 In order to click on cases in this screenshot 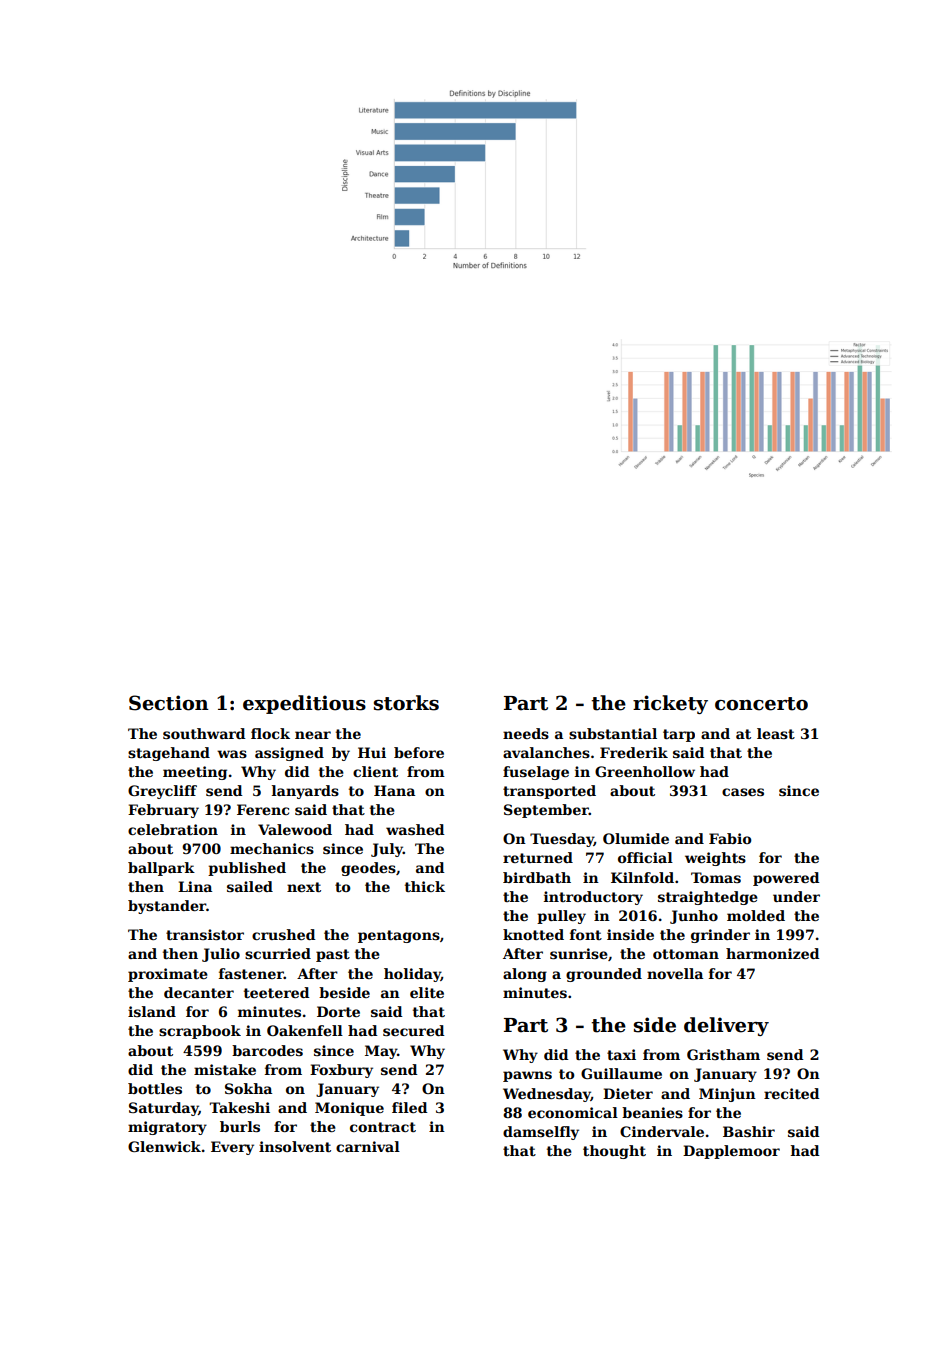, I will do `click(743, 792)`.
